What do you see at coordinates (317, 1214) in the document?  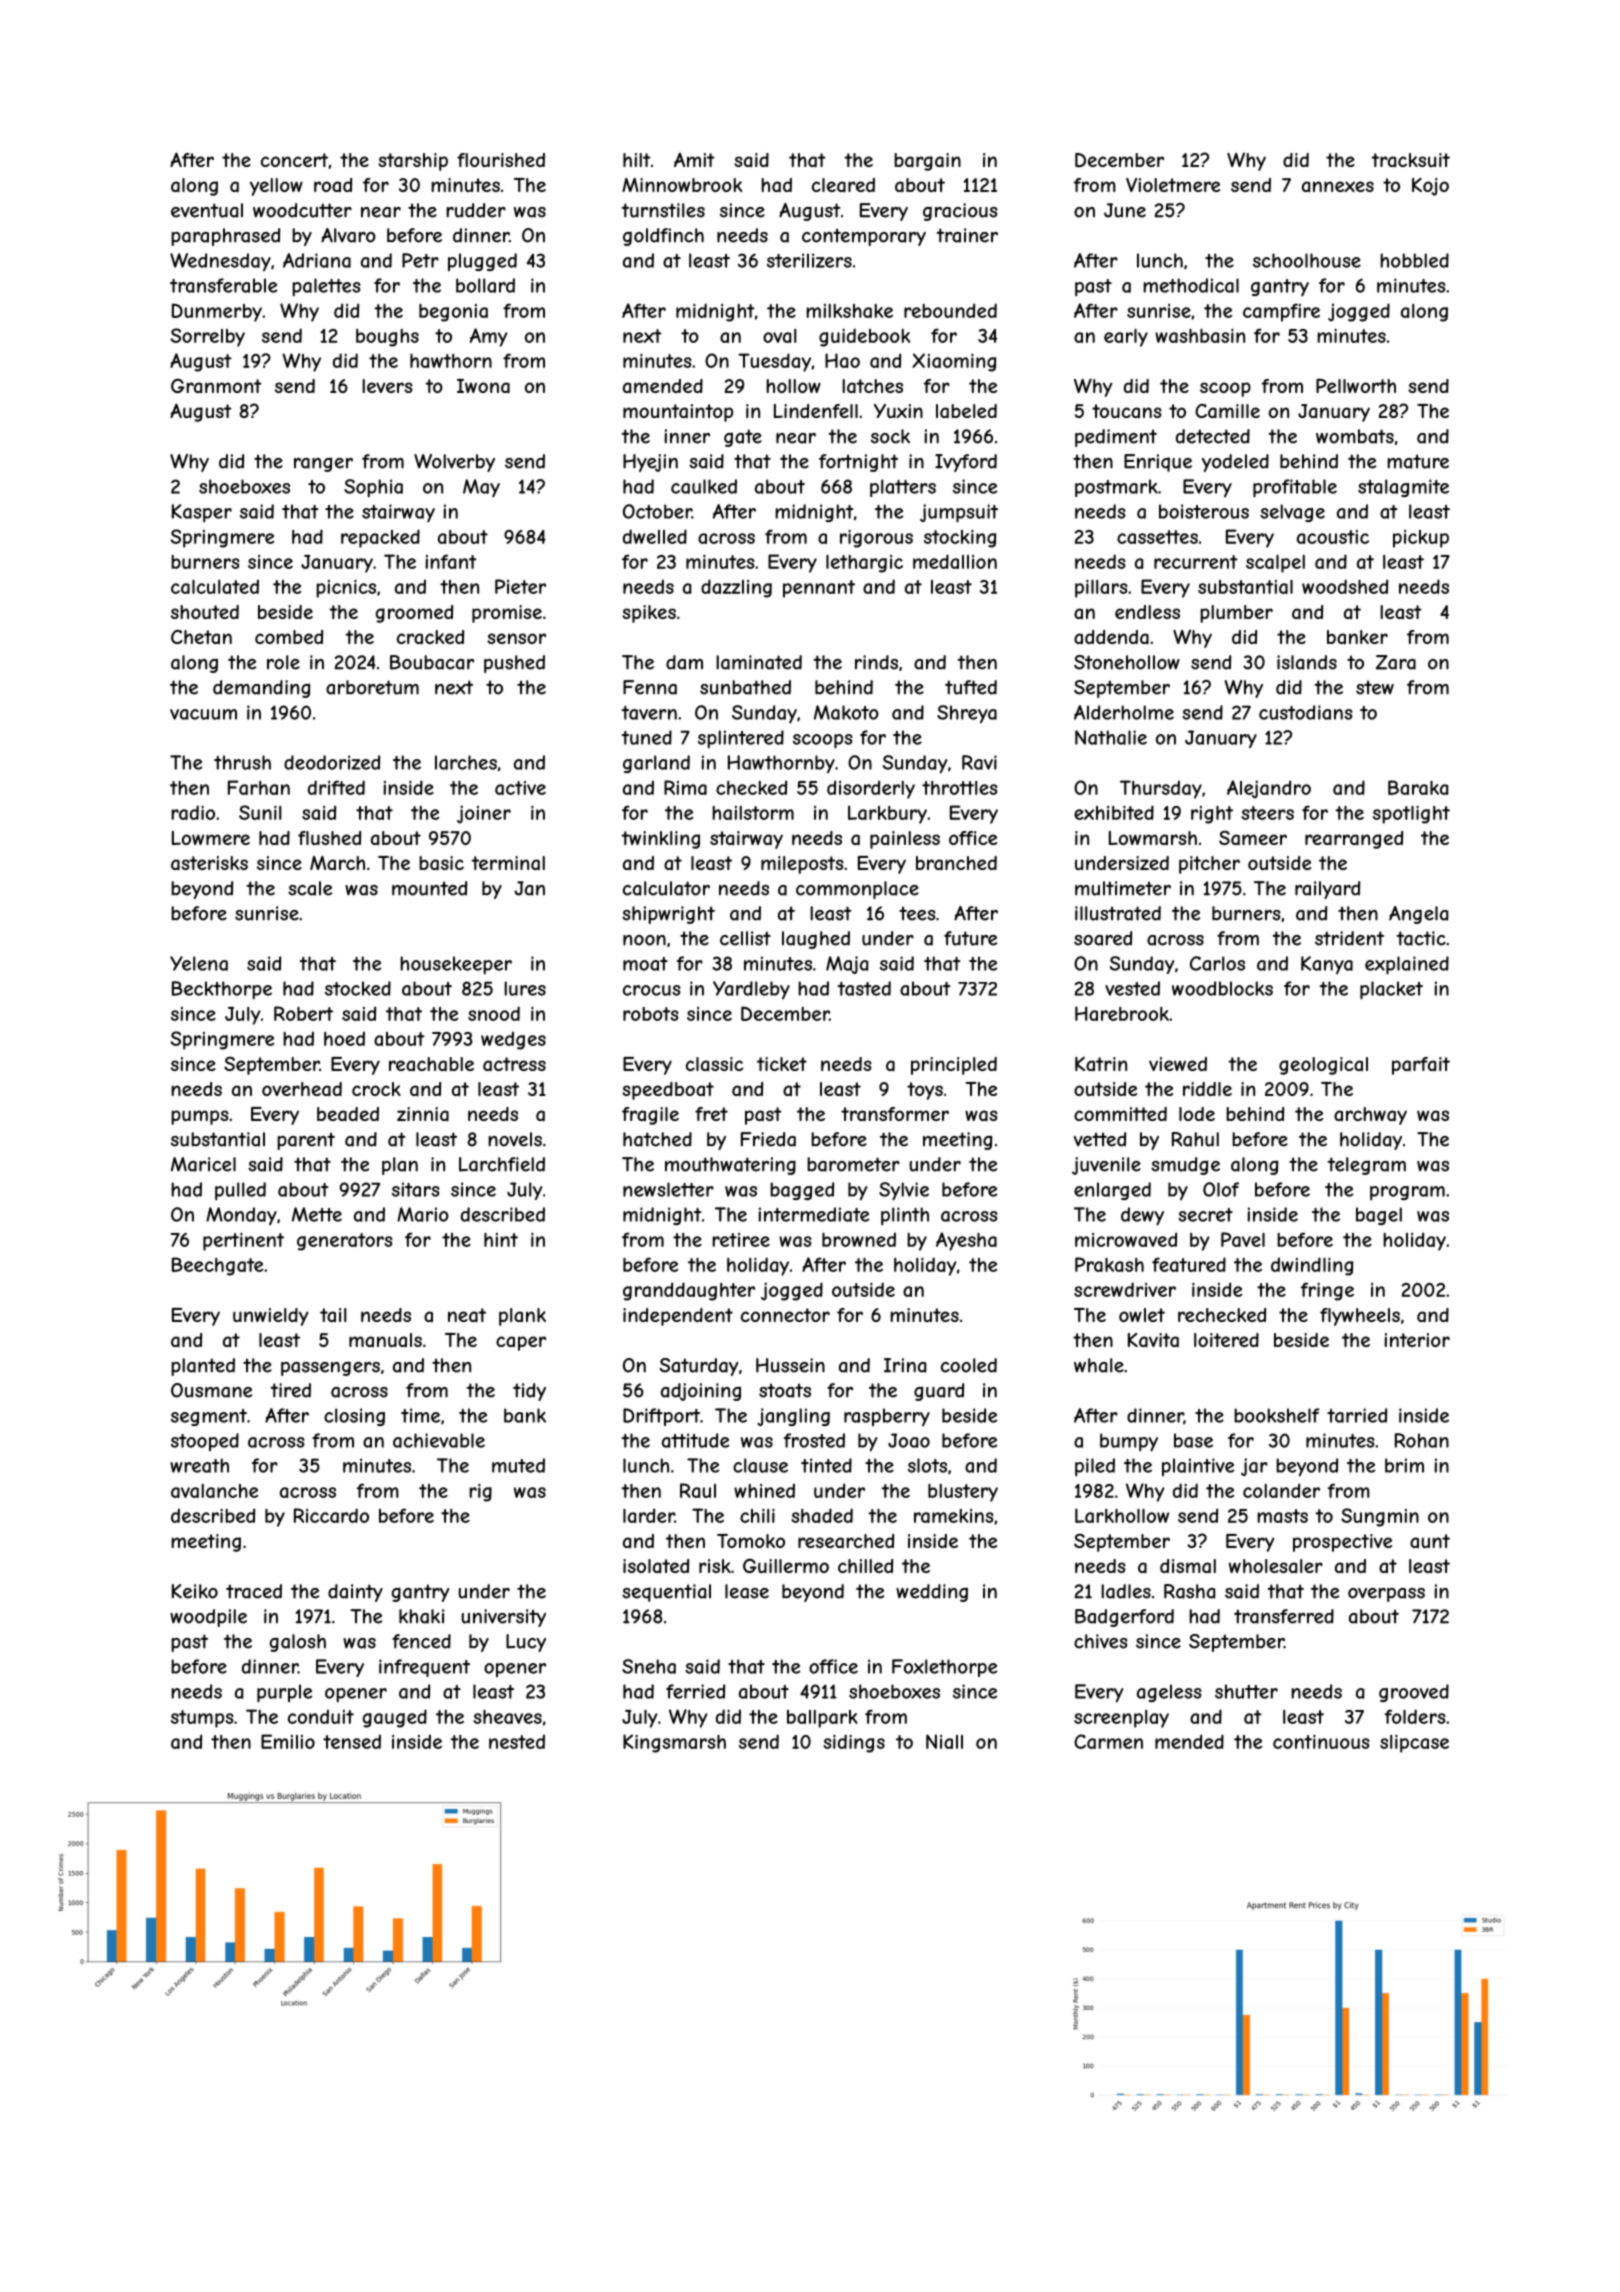 I see `Mette` at bounding box center [317, 1214].
